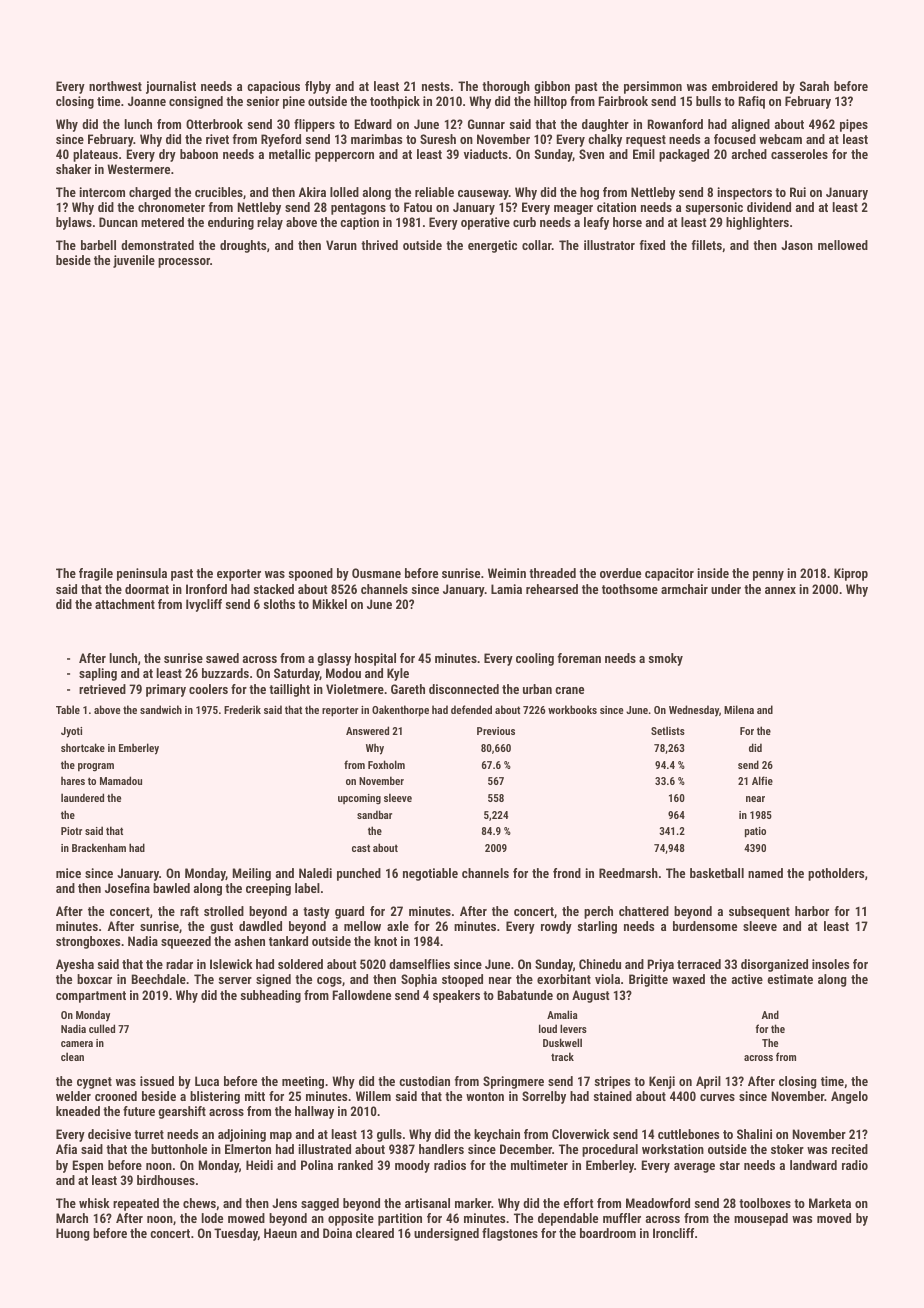 This screenshot has width=924, height=1308. I want to click on reliable, so click(434, 192).
